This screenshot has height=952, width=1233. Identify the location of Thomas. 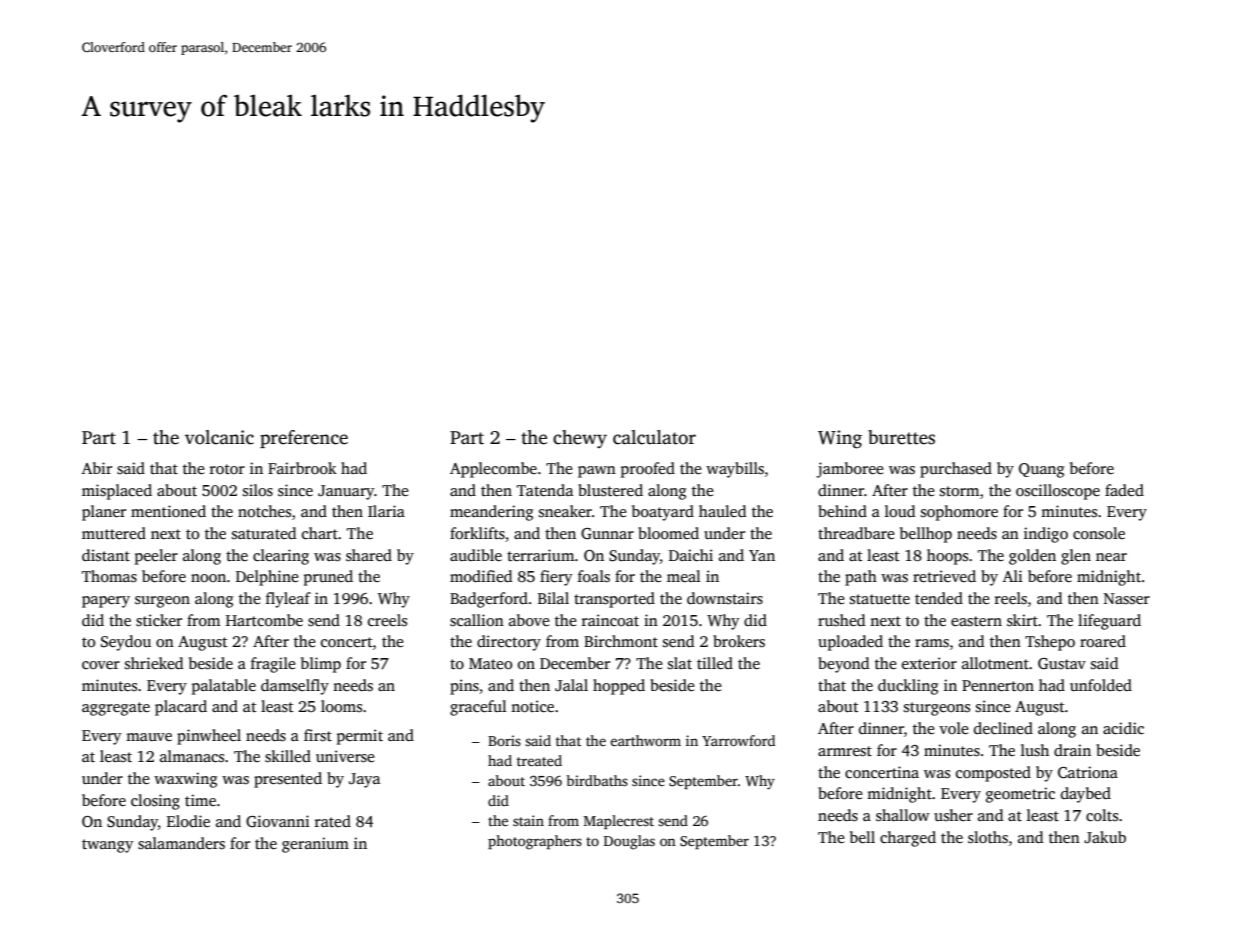
(109, 576).
